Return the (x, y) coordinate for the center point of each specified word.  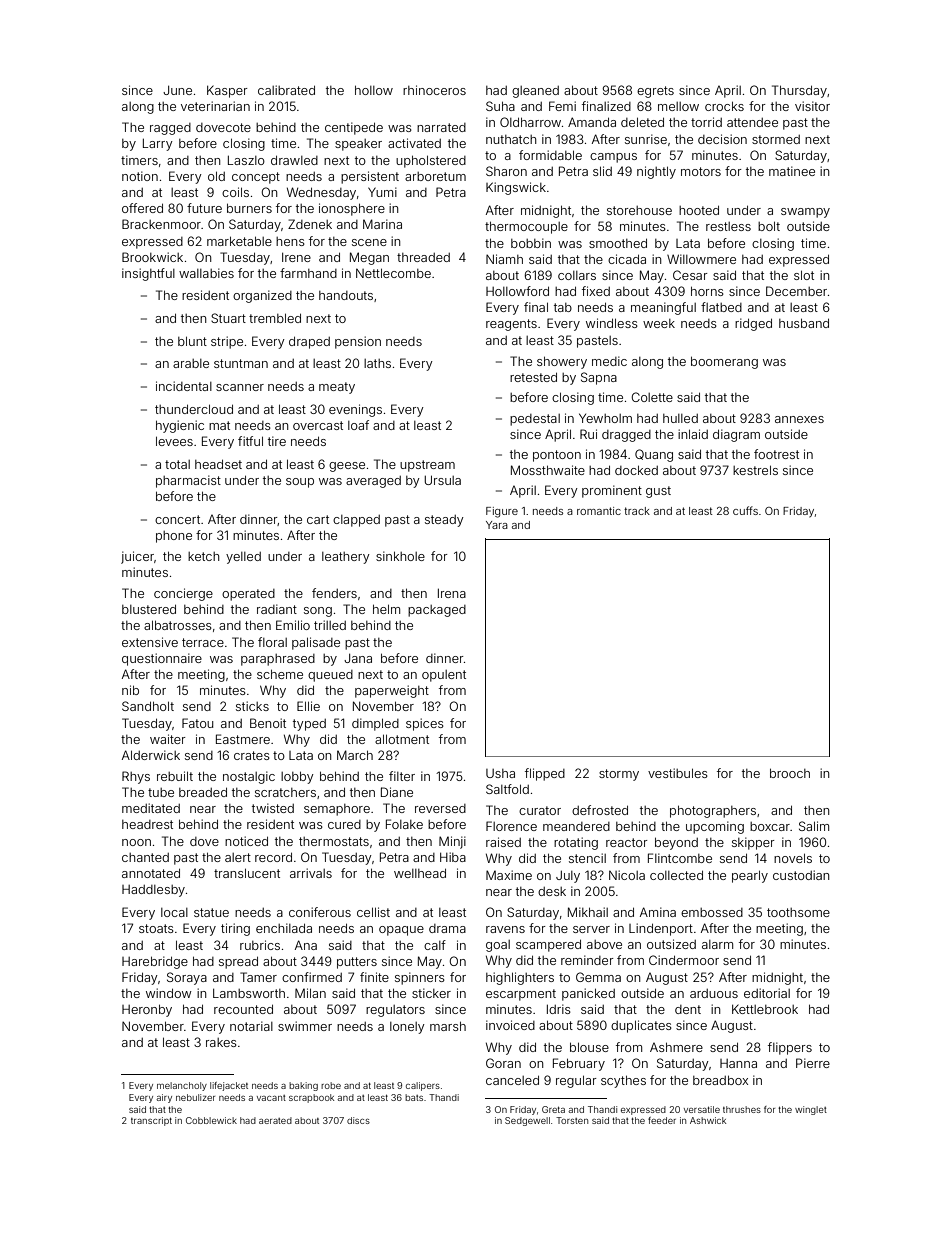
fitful (250, 441)
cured (344, 824)
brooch (790, 773)
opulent (444, 676)
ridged (753, 324)
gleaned (535, 92)
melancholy (182, 1086)
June (177, 90)
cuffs (745, 510)
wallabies (206, 273)
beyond (676, 843)
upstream (427, 466)
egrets (655, 92)
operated (248, 595)
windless (612, 323)
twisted (273, 808)
